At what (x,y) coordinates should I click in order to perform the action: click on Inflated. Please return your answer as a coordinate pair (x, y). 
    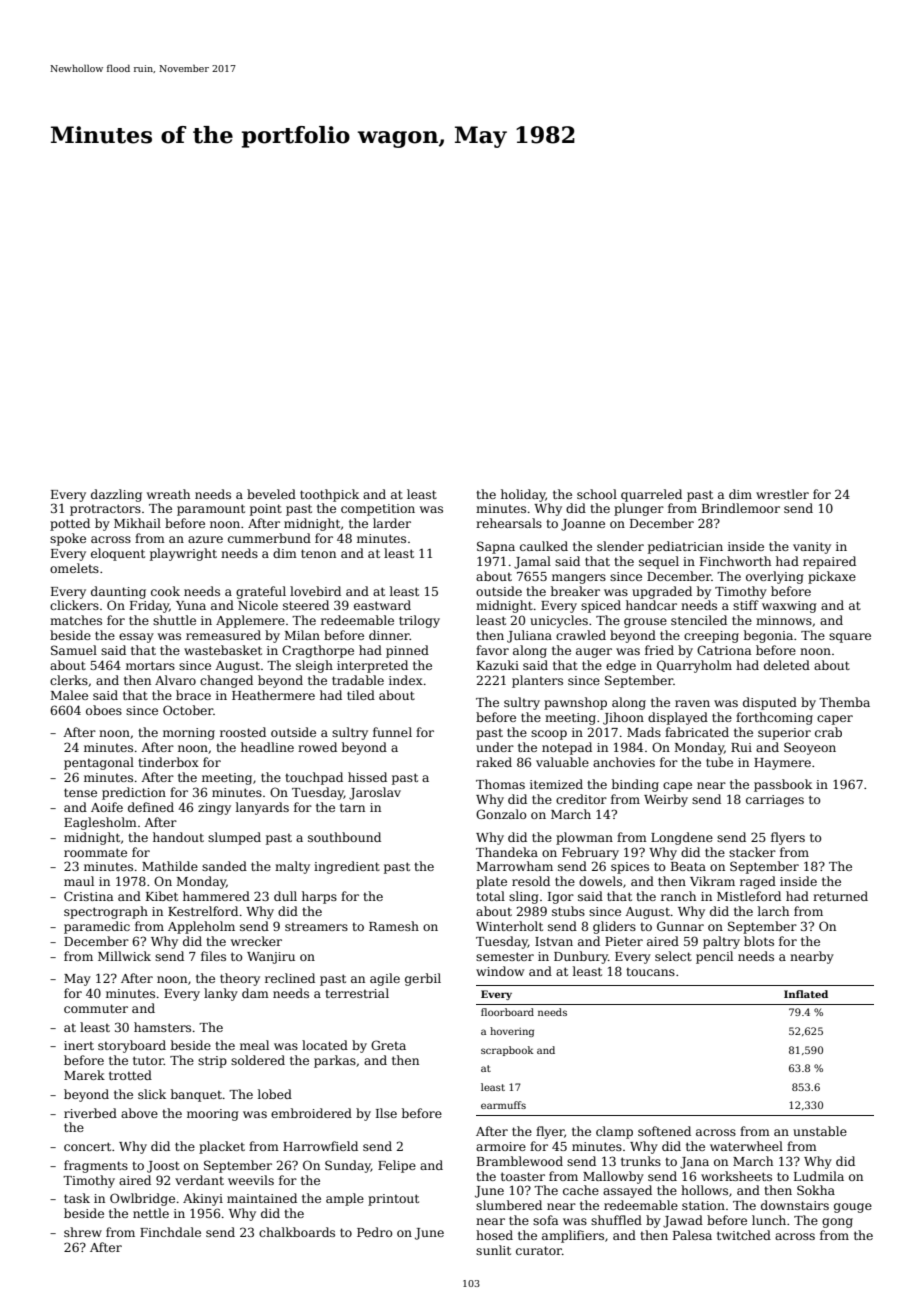
    Looking at the image, I should click on (806, 994).
